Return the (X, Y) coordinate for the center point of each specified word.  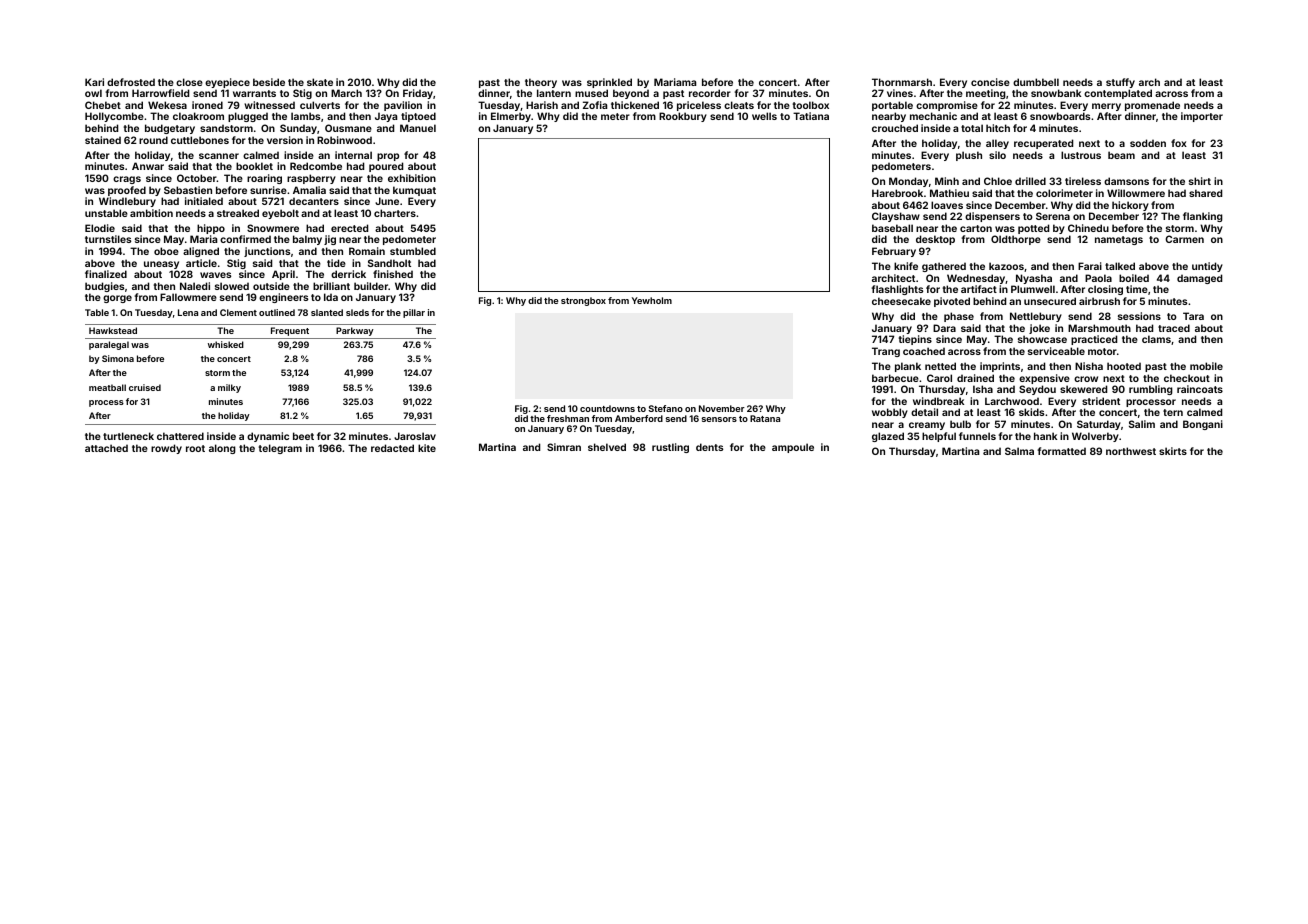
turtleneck (128, 436)
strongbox (583, 301)
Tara (1193, 316)
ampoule (793, 448)
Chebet (103, 105)
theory (541, 83)
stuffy (1120, 83)
